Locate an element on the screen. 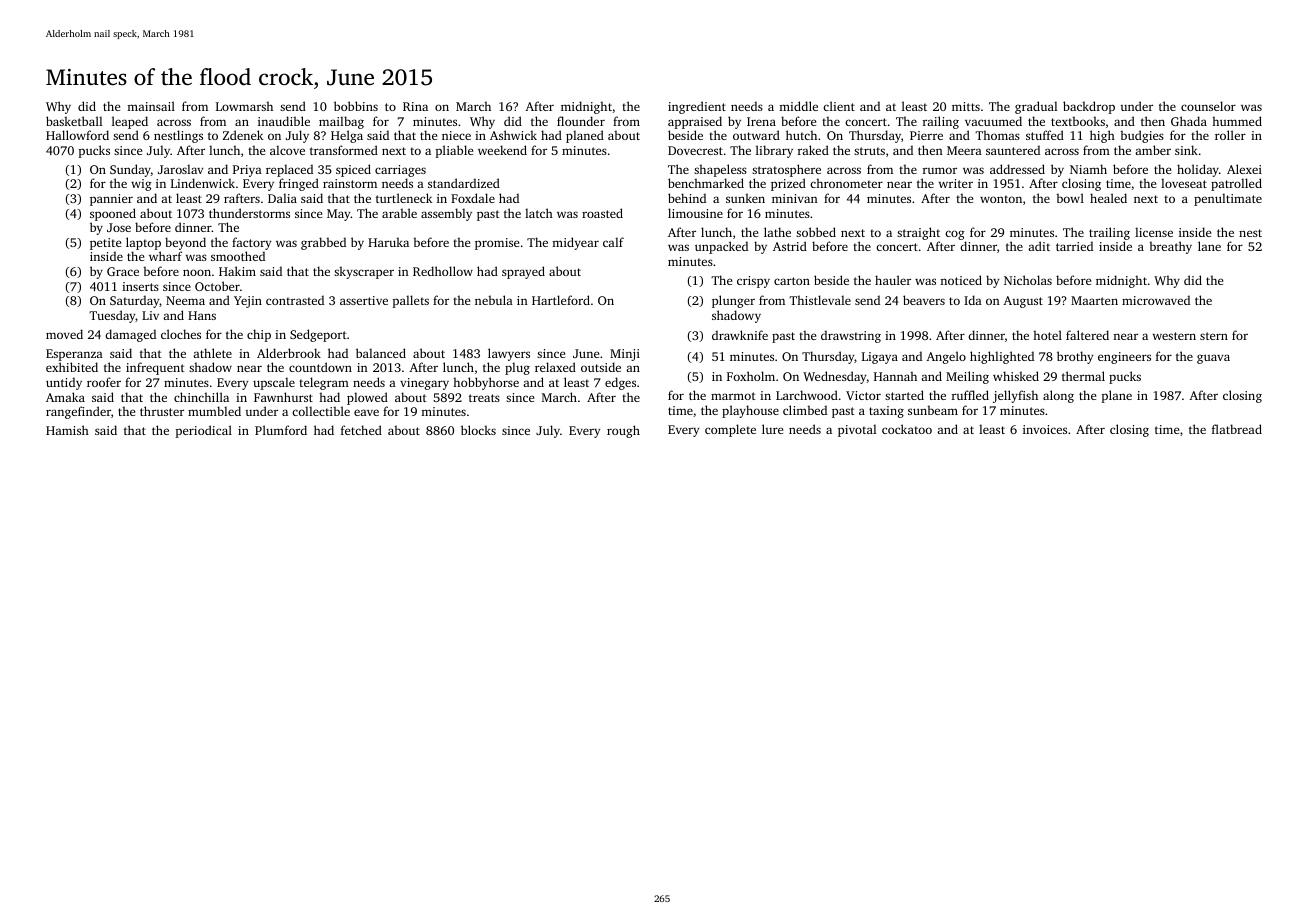  skyscraper is located at coordinates (364, 272).
